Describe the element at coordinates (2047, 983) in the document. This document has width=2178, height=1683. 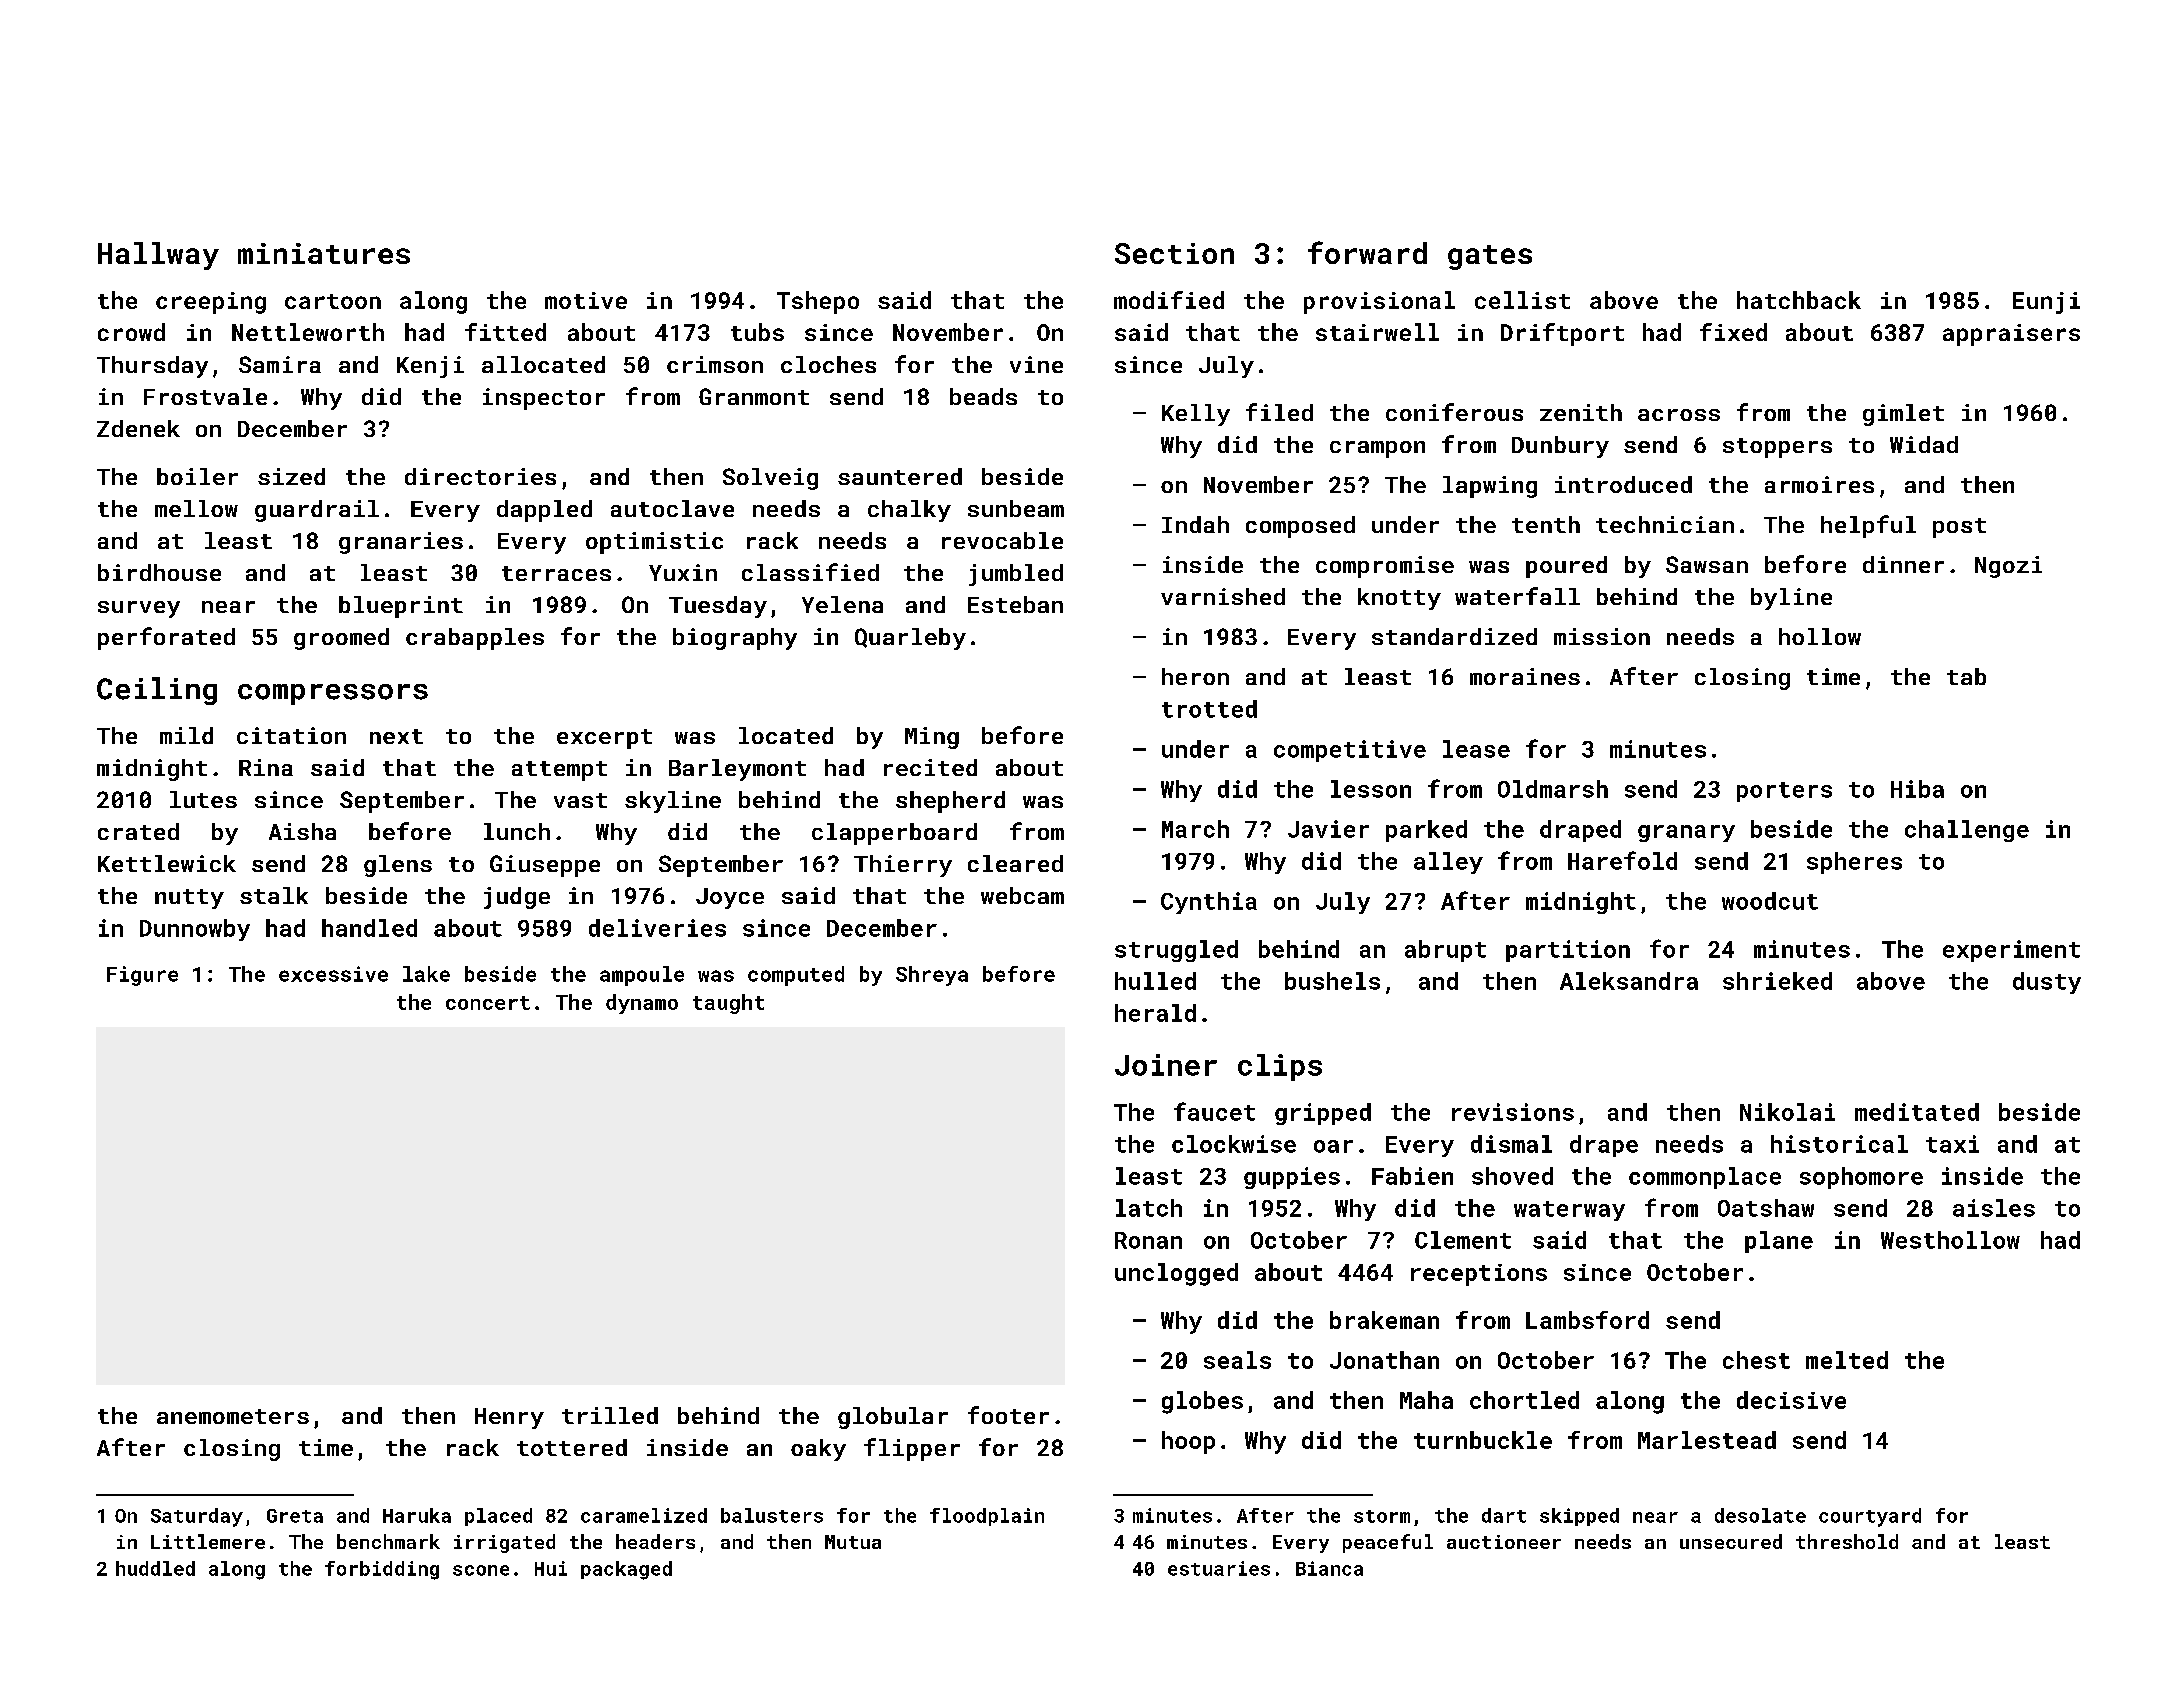
I see `dusty` at that location.
